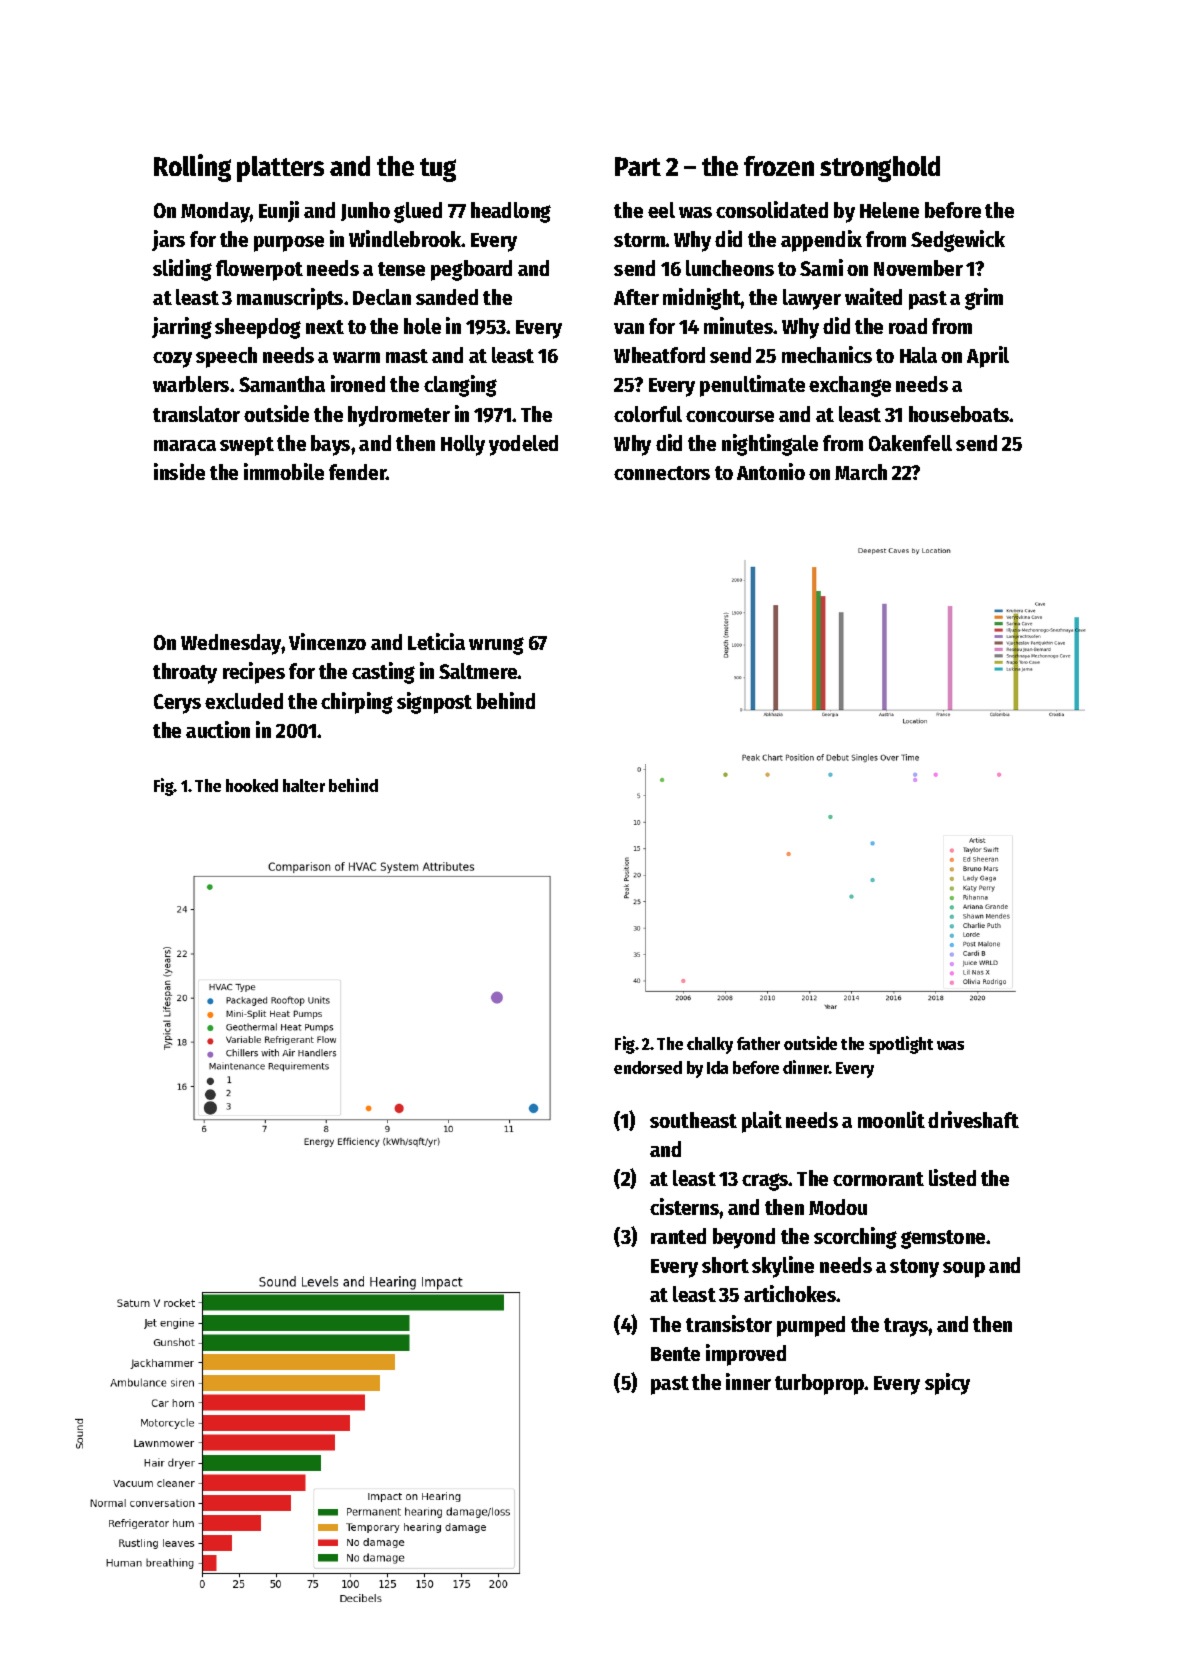  What do you see at coordinates (252, 785) in the image?
I see `hooked` at bounding box center [252, 785].
